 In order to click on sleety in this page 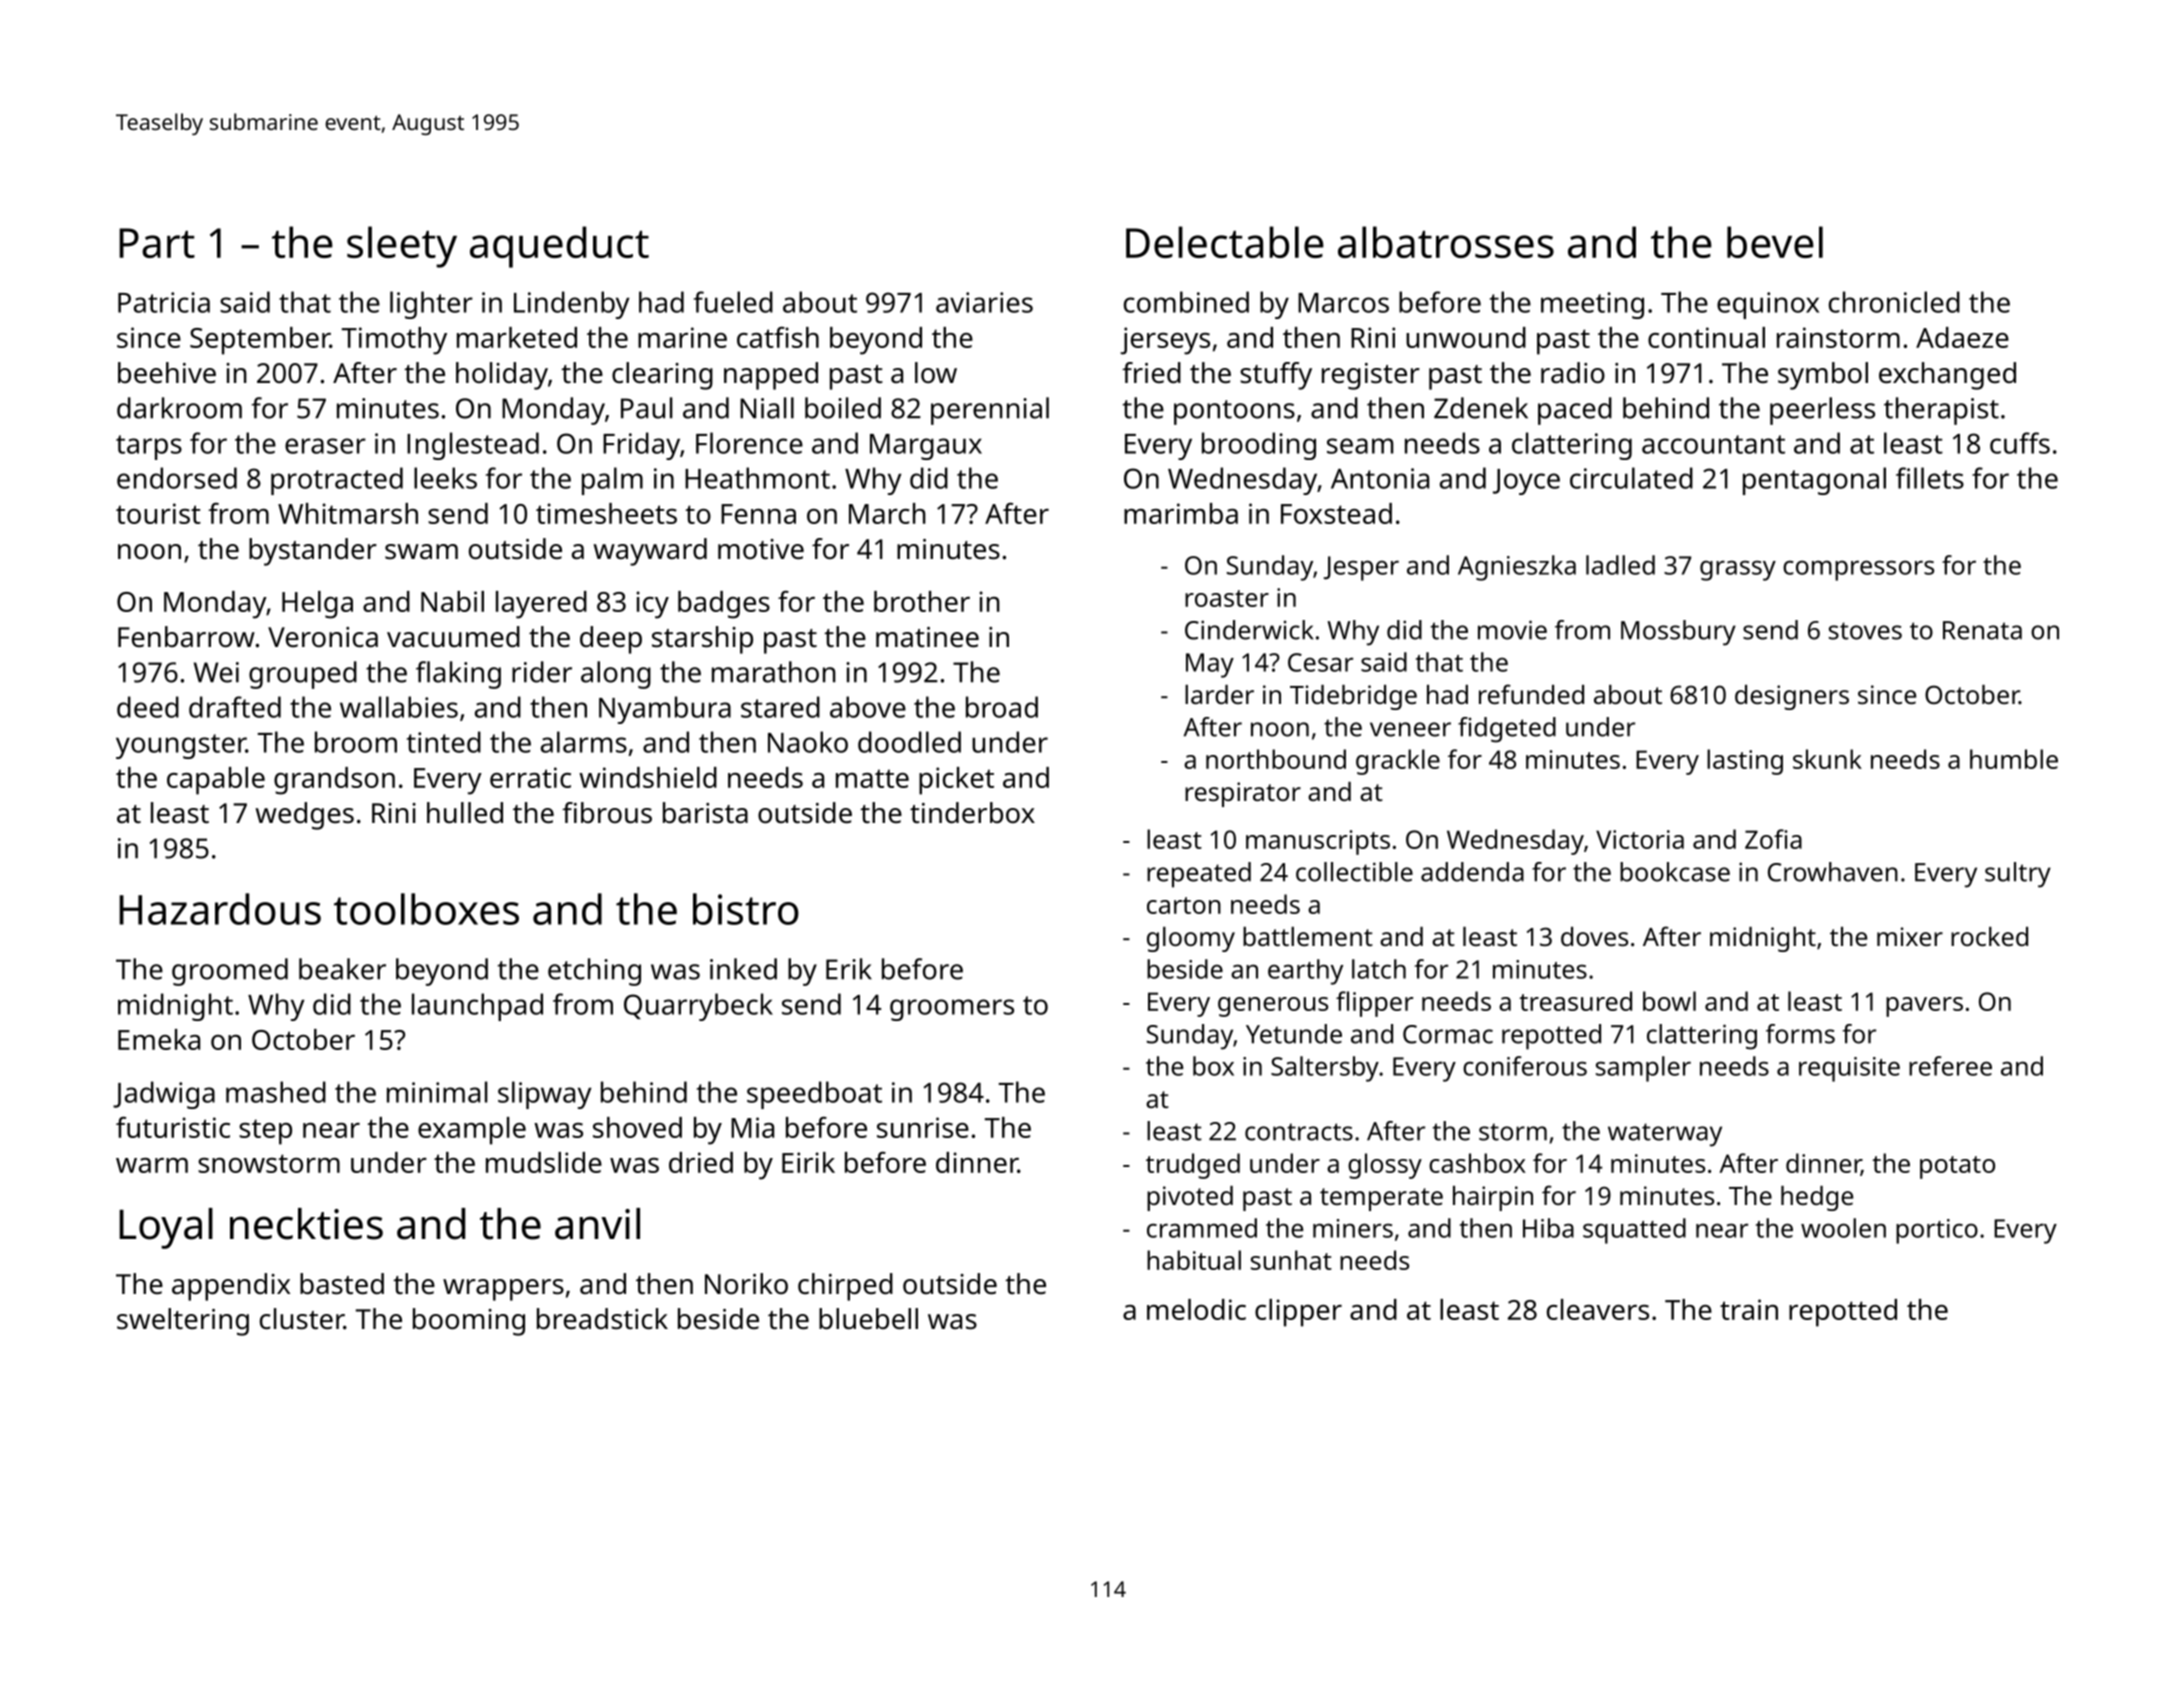, I will do `click(402, 247)`.
